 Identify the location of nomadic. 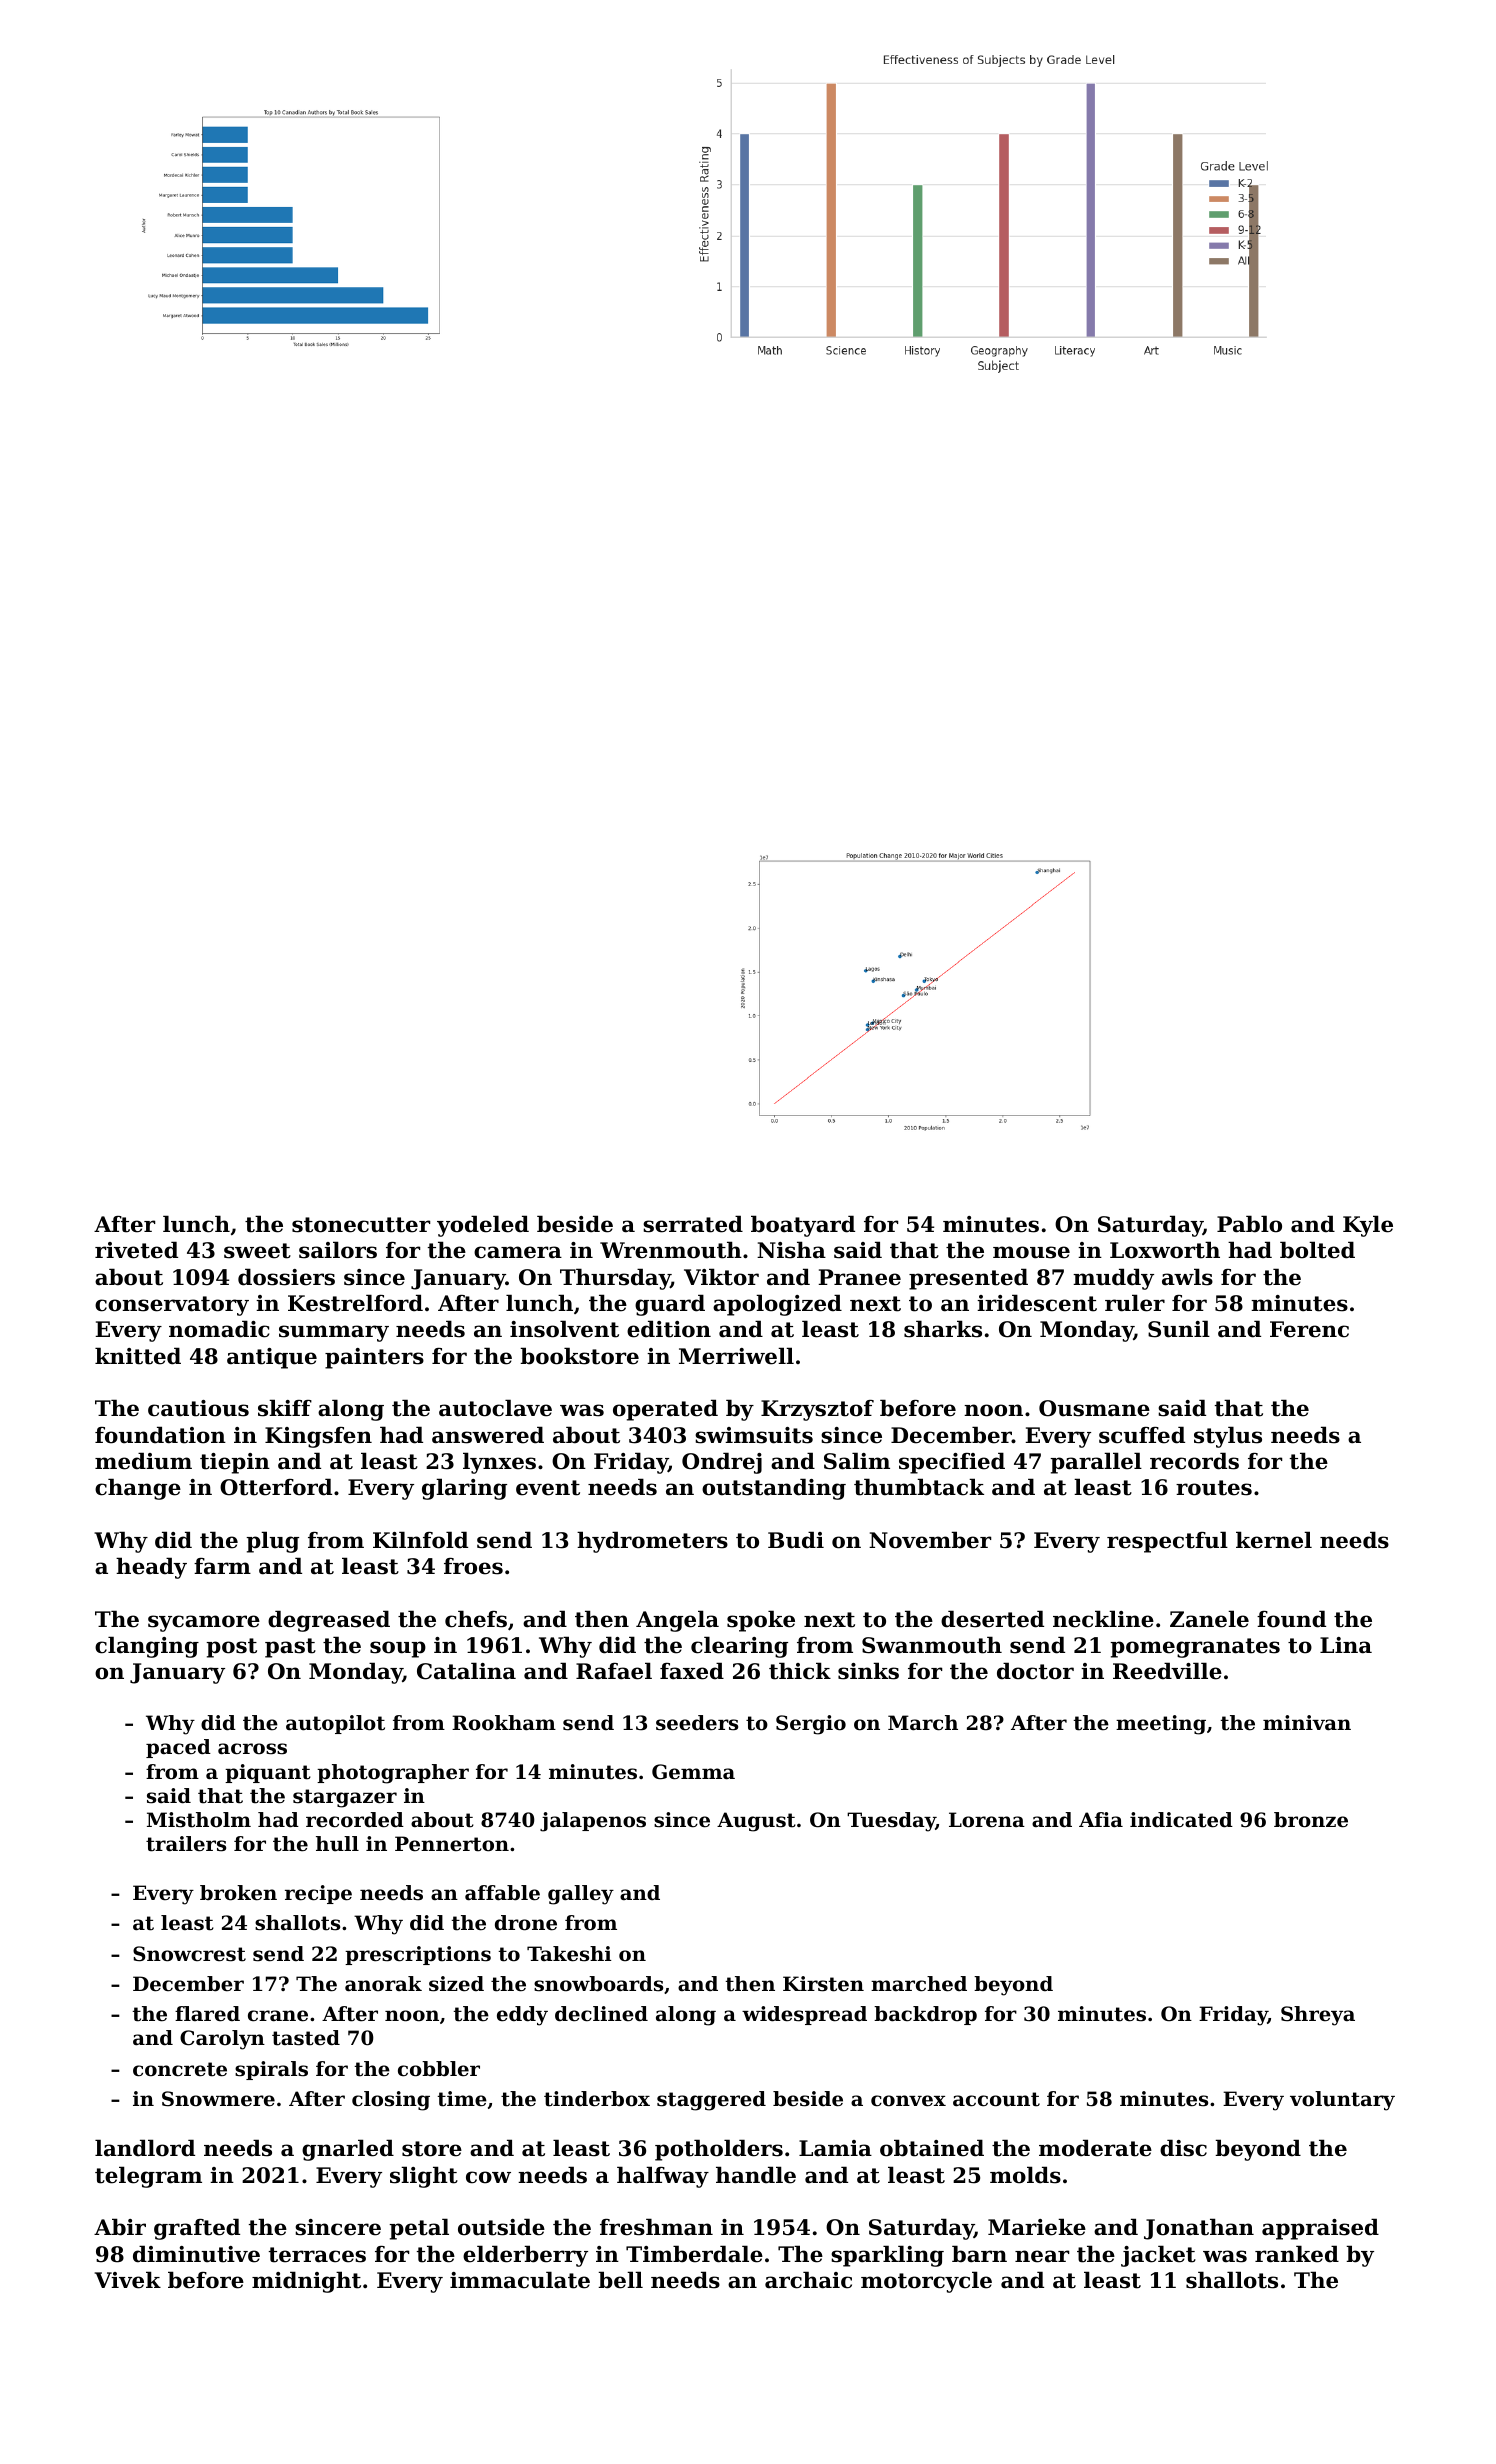
(219, 1329).
